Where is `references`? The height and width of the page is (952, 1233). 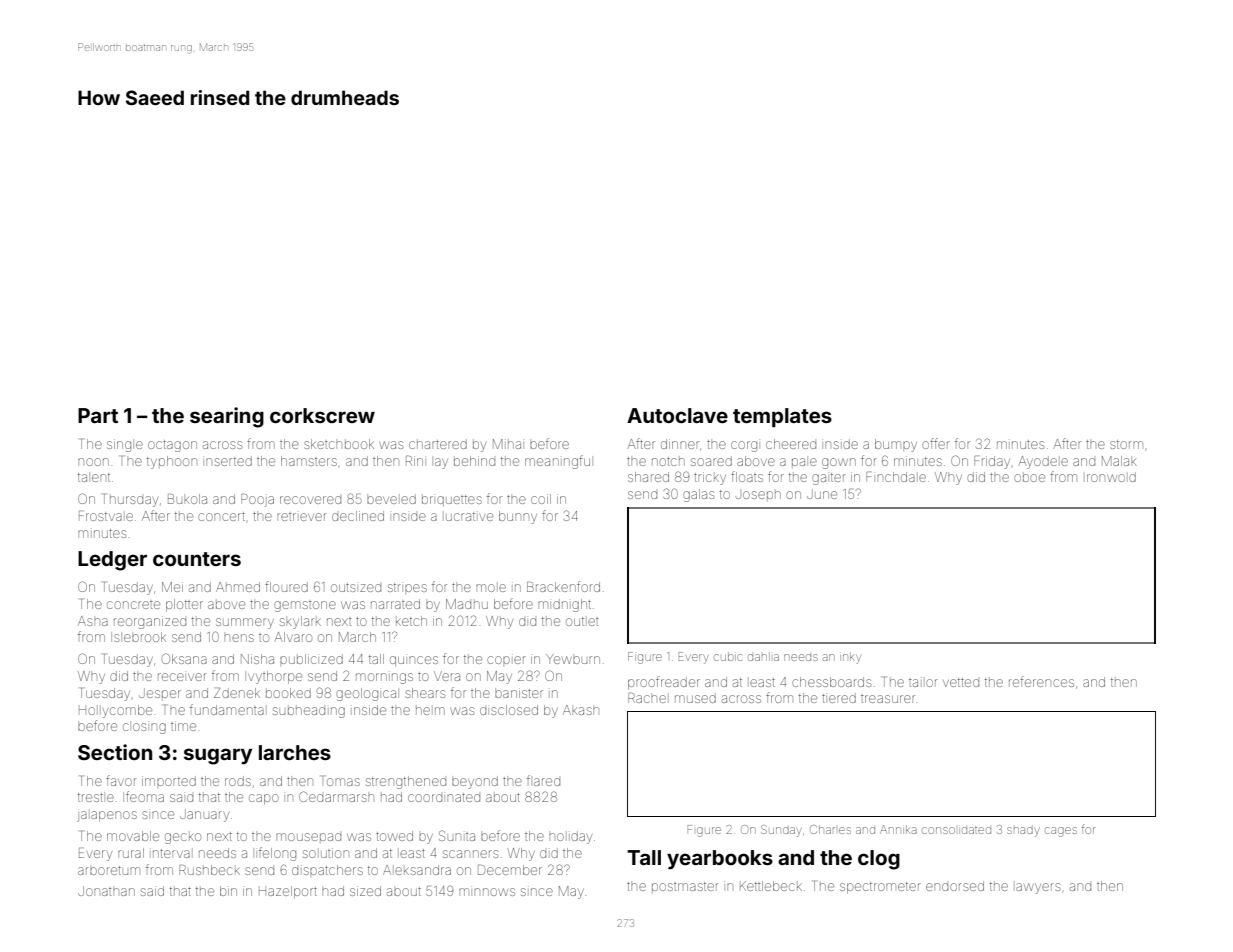 references is located at coordinates (1041, 681).
